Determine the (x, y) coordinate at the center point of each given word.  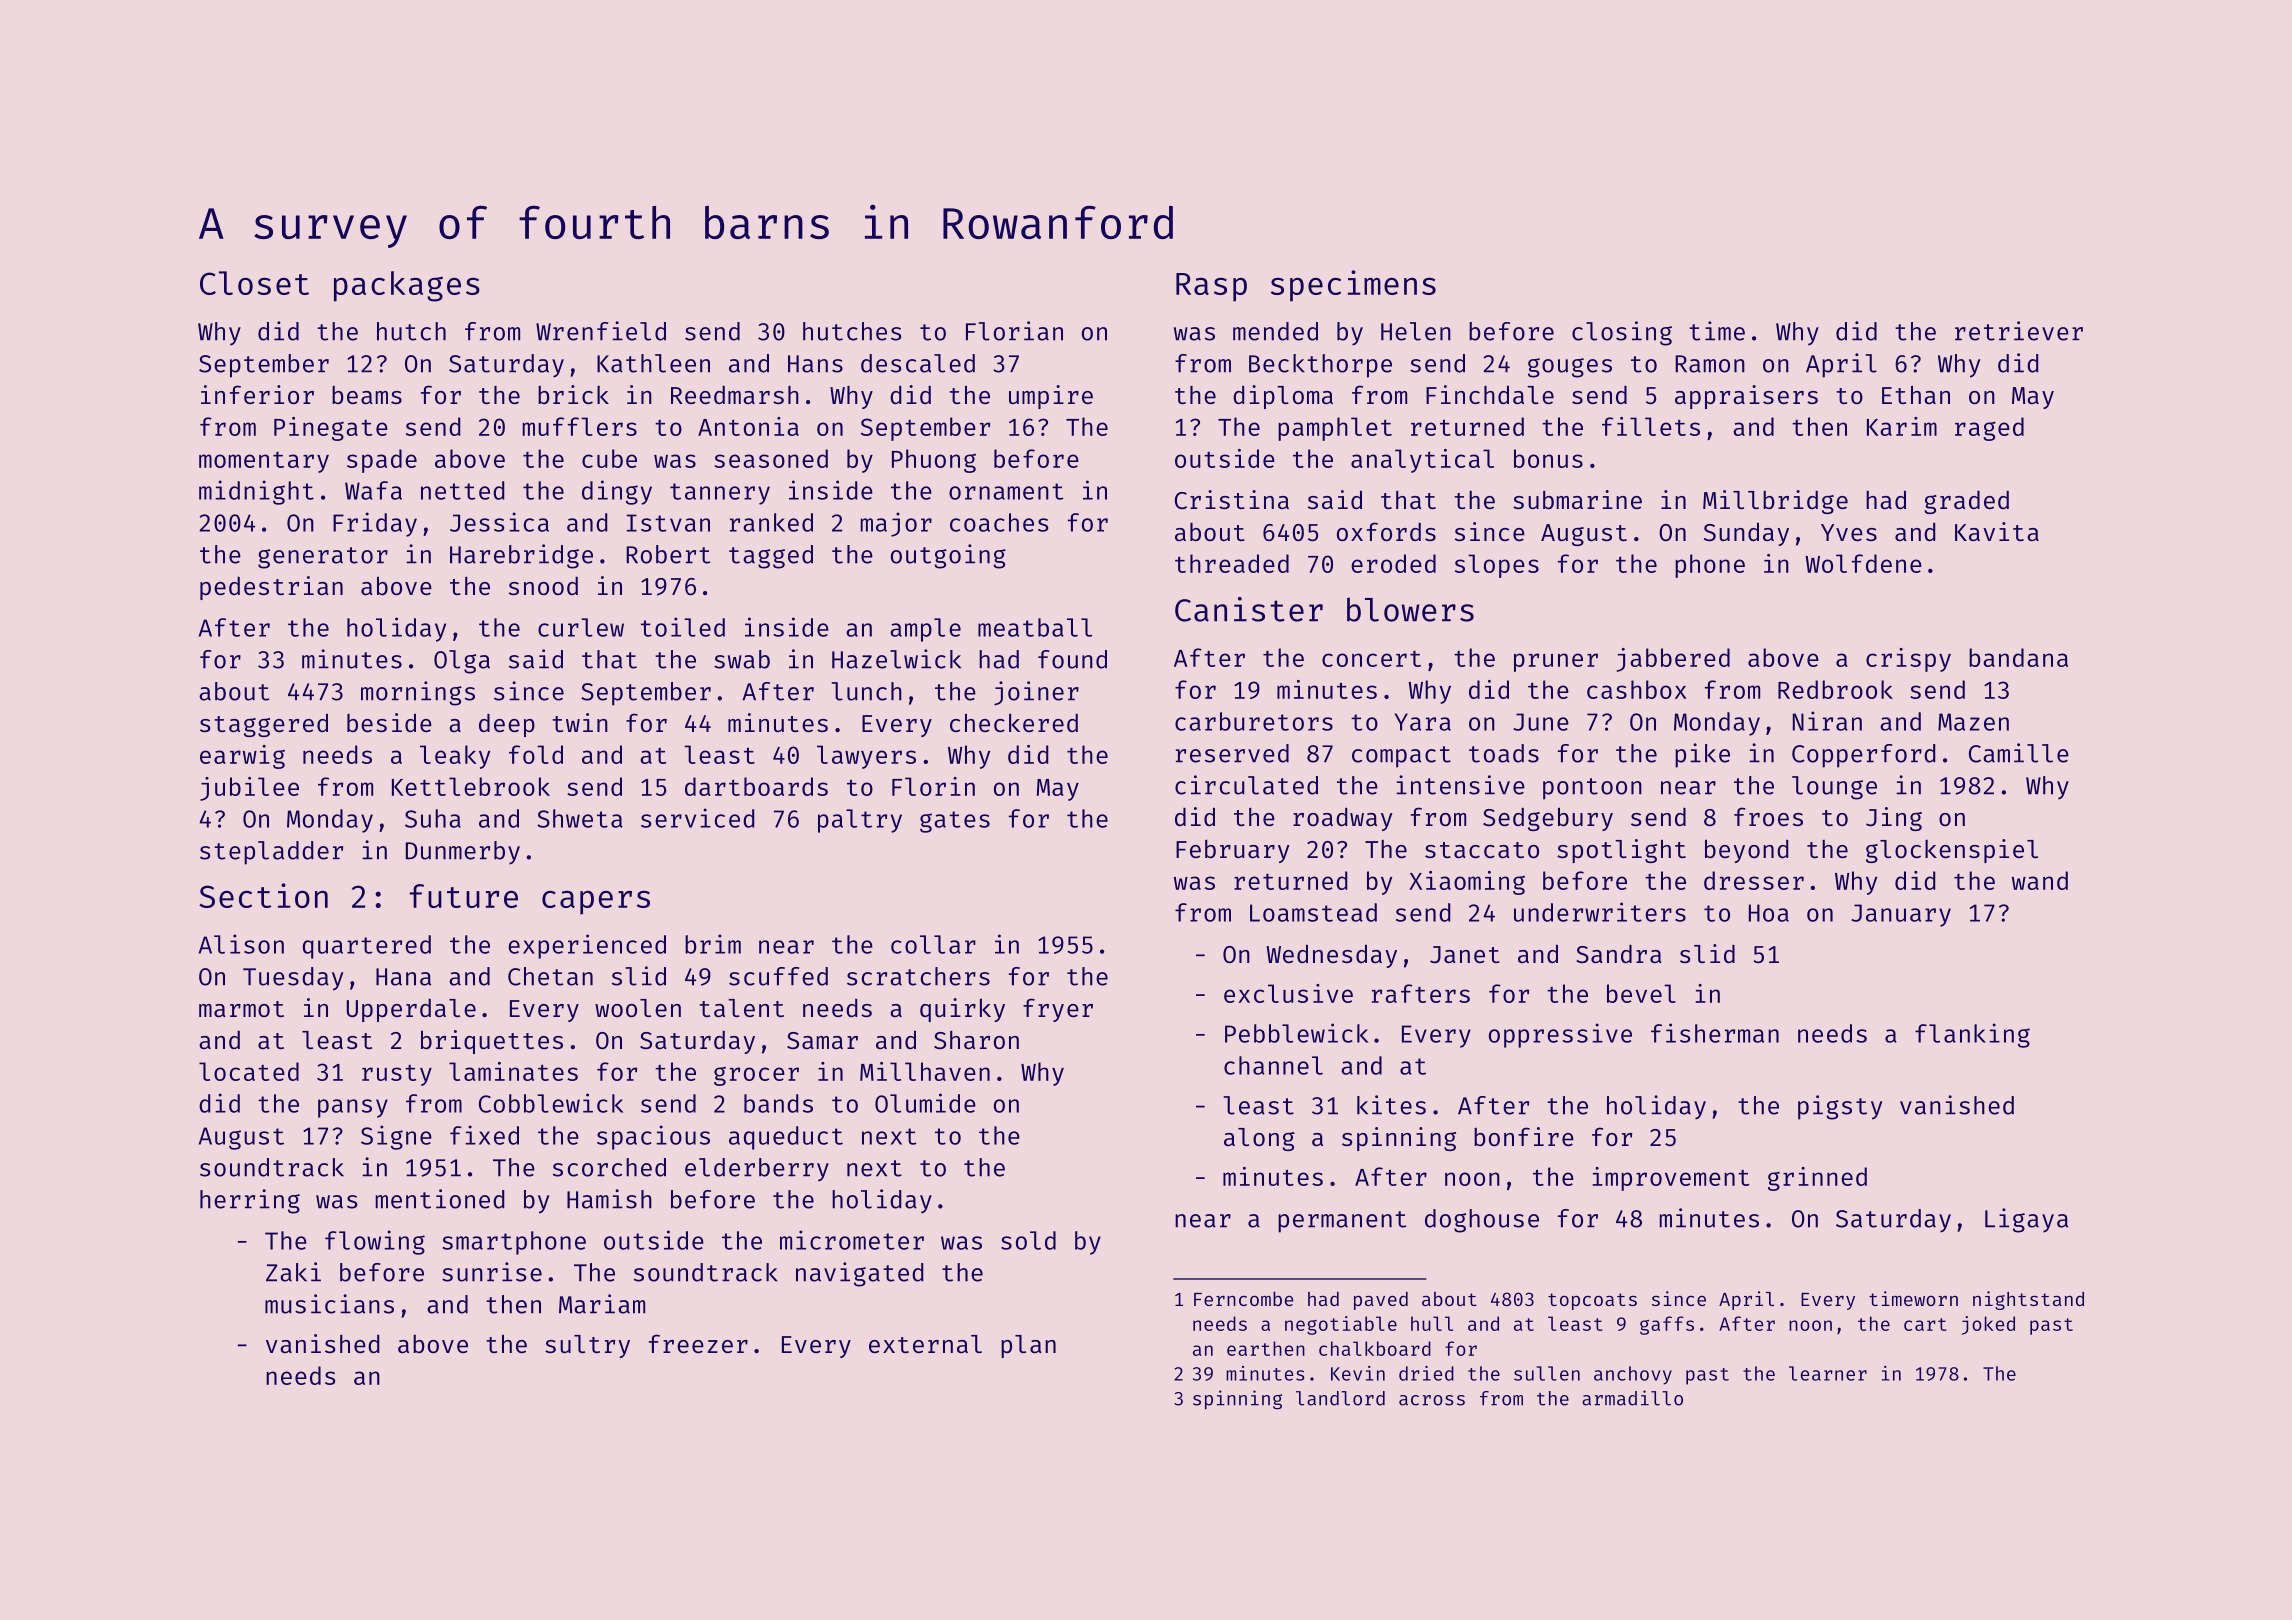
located (249, 1071)
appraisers (1746, 397)
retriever (2019, 331)
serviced (698, 818)
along (1259, 1139)
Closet (254, 283)
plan (1028, 1346)
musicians (329, 1304)
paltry (860, 821)
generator (323, 558)
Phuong (934, 461)
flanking (1972, 1035)
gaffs (1667, 1325)
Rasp (1211, 287)
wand (2040, 880)
